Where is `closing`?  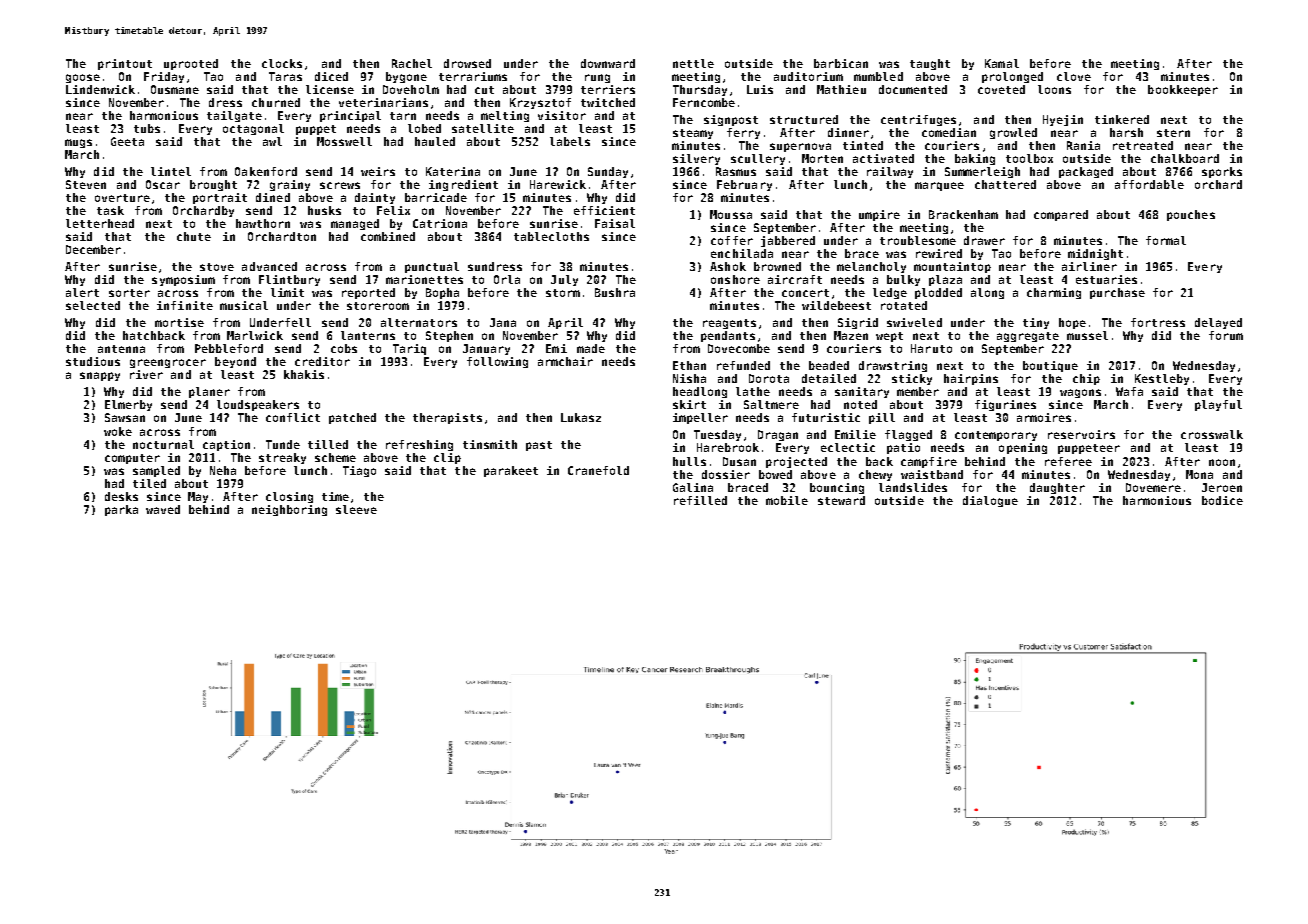
closing is located at coordinates (289, 497).
